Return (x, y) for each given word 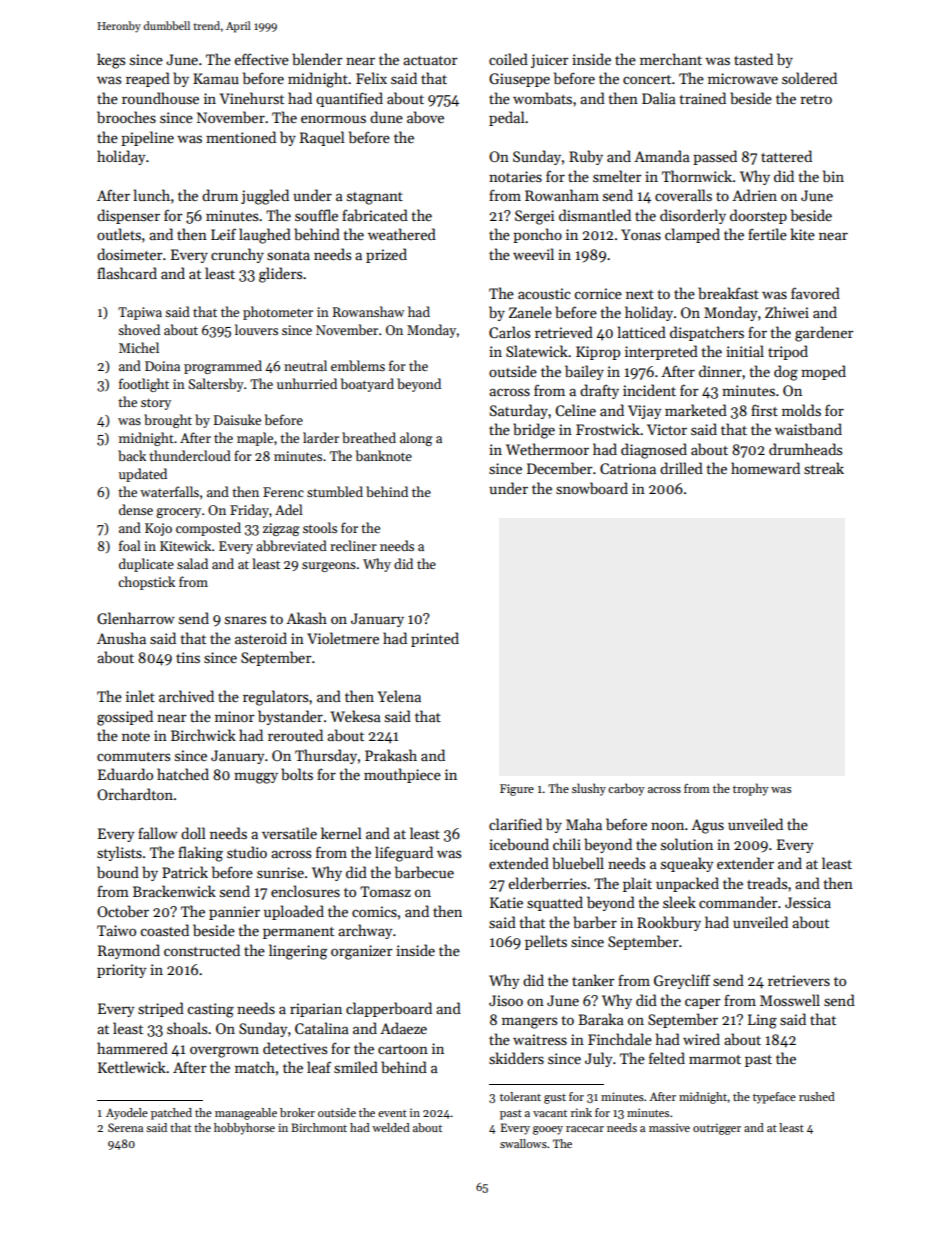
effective (262, 59)
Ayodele (127, 1114)
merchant (671, 59)
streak (824, 468)
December (559, 468)
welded (391, 1127)
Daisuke (237, 419)
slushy (589, 789)
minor (234, 716)
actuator (430, 60)
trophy (751, 789)
